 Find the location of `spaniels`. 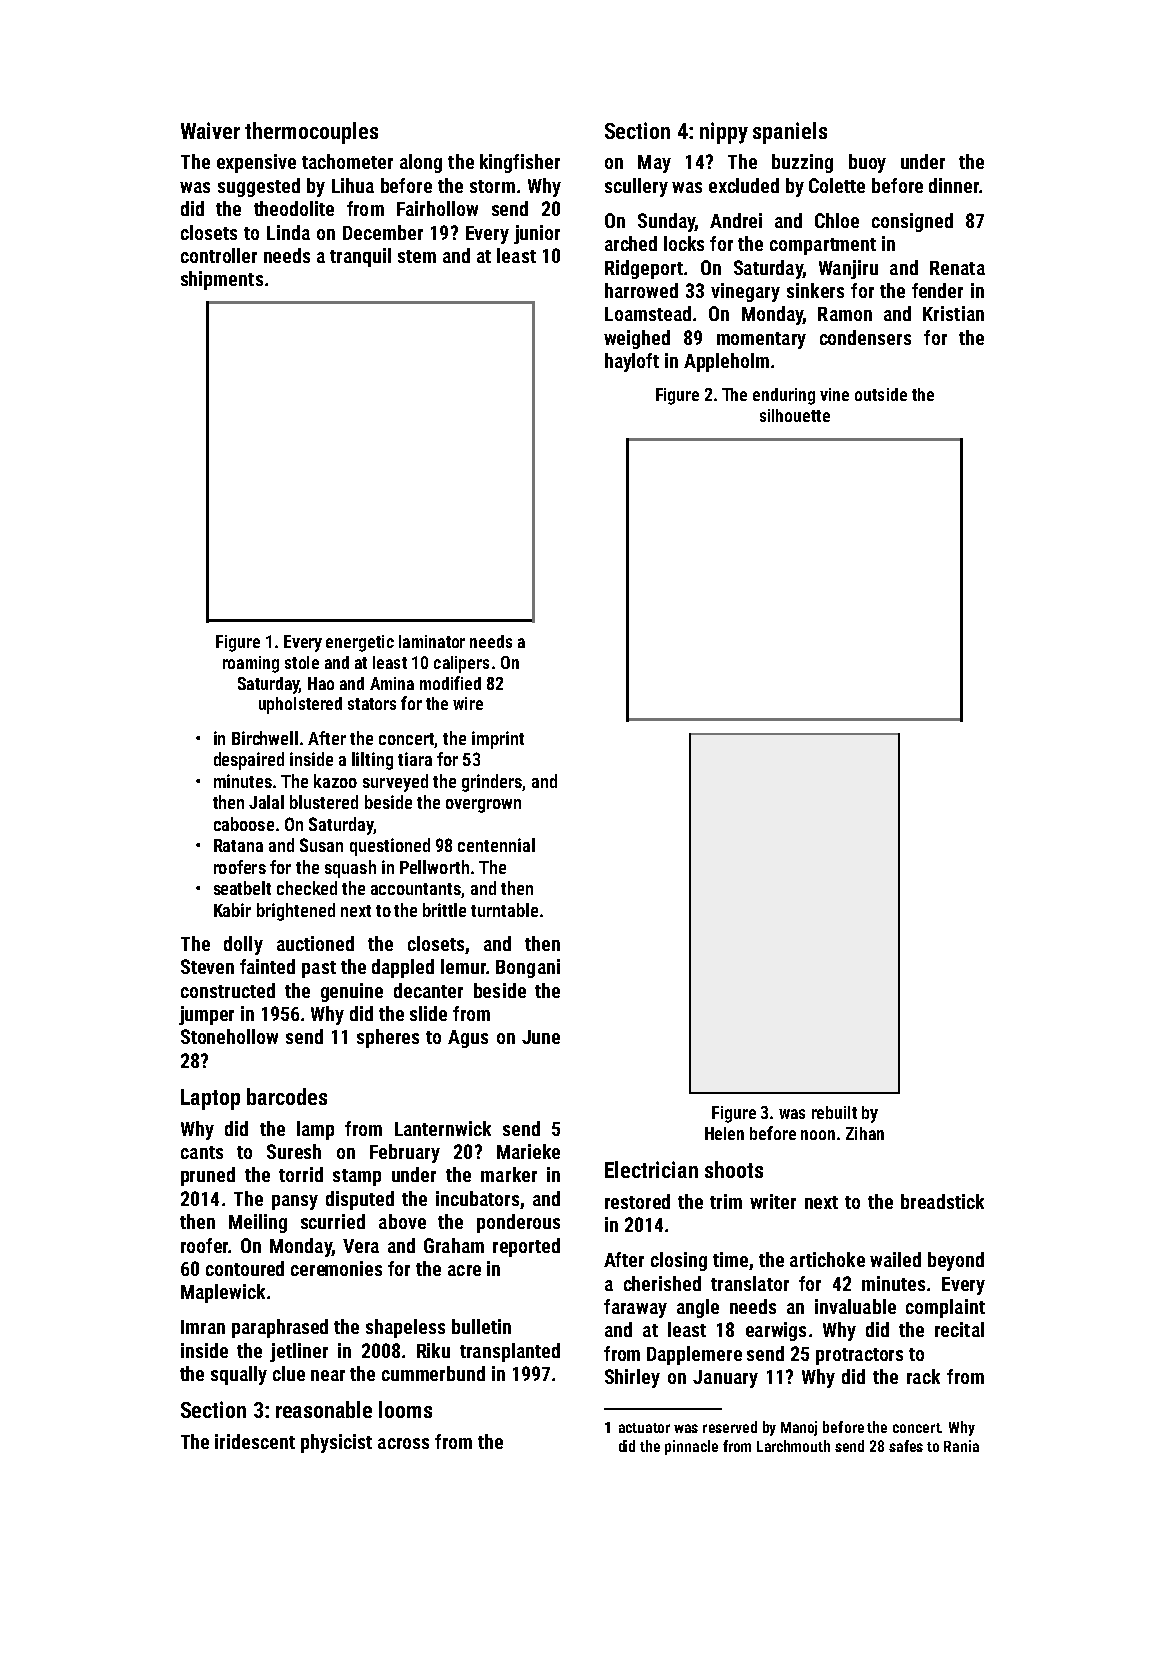

spaniels is located at coordinates (790, 133).
